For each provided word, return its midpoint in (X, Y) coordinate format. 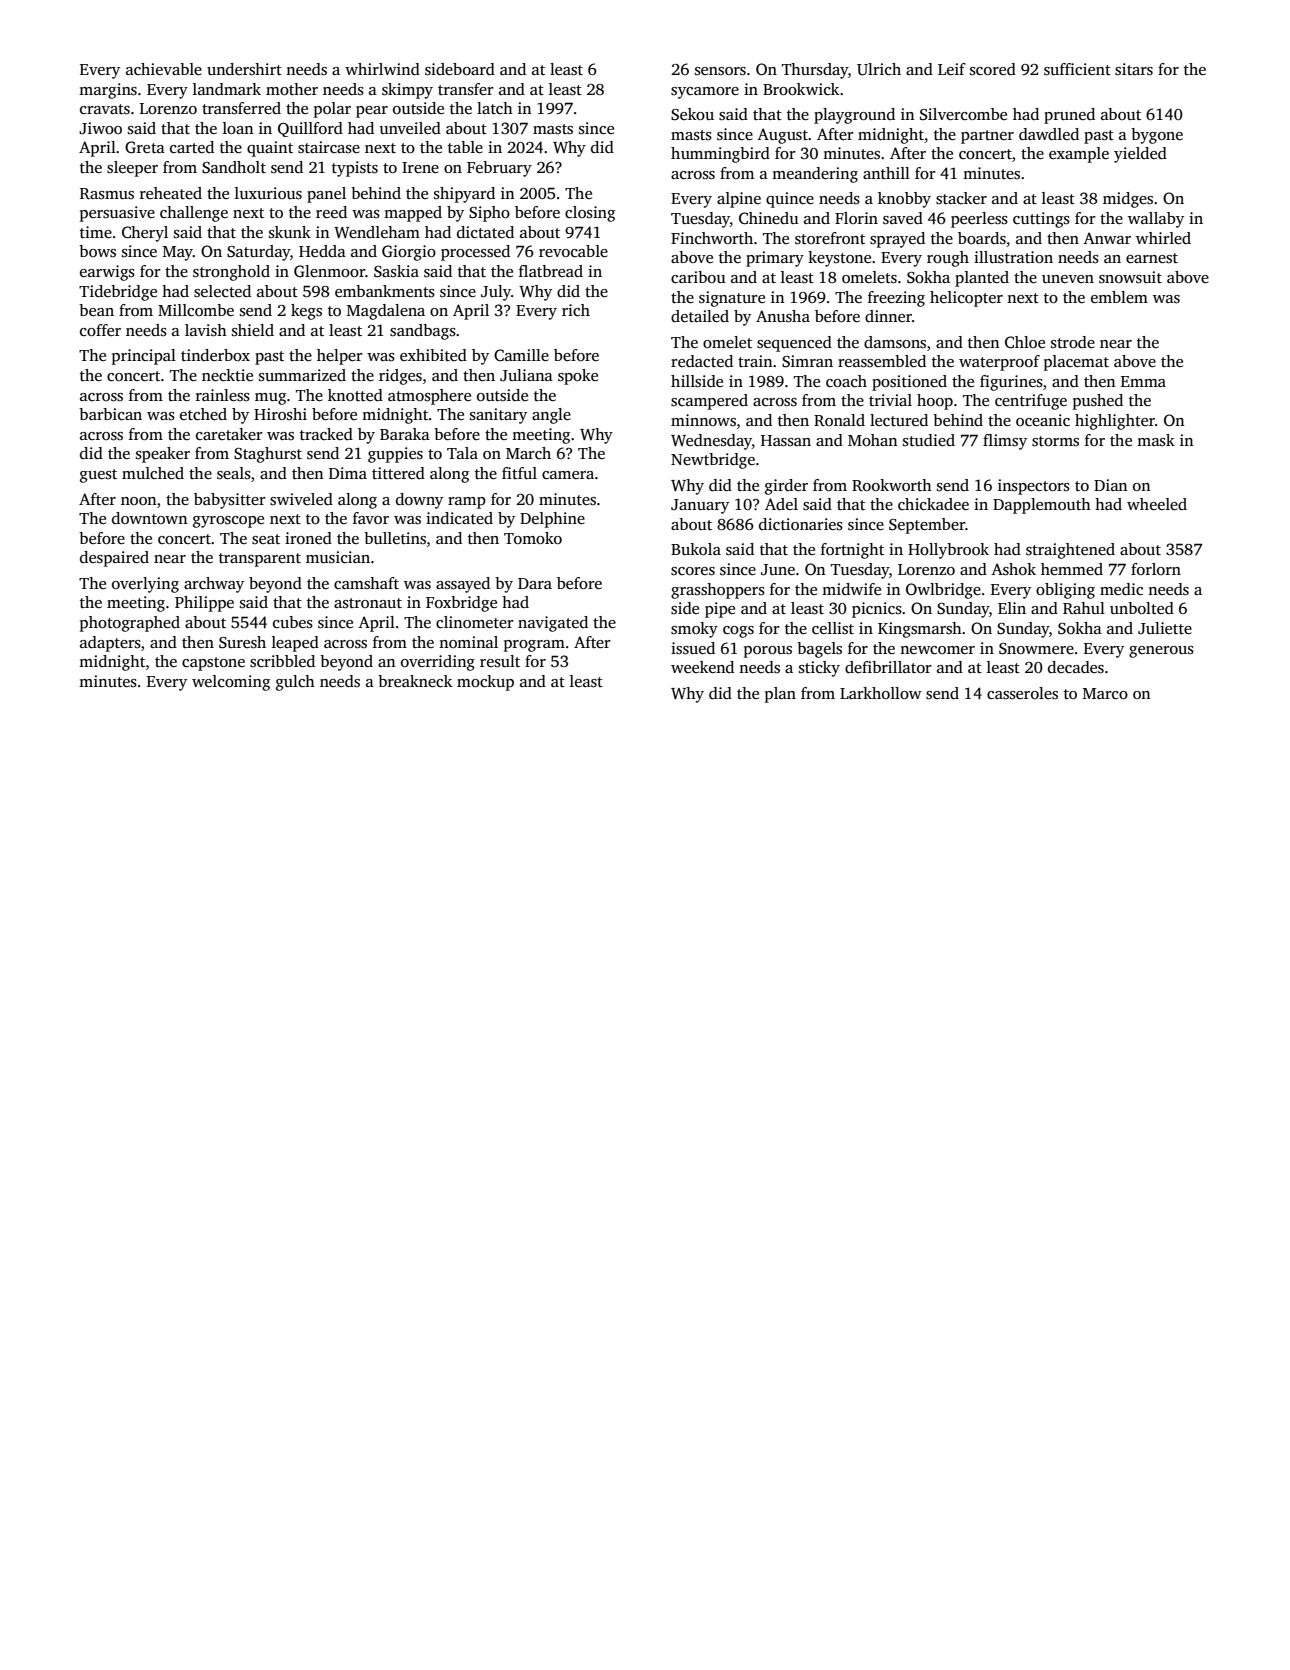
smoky (694, 630)
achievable (164, 69)
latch (495, 108)
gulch (295, 683)
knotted (355, 395)
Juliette (1165, 628)
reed (331, 212)
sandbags (423, 332)
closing (590, 214)
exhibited (433, 355)
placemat (1076, 363)
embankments (385, 291)
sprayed (897, 240)
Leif (952, 69)
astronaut (368, 603)
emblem (1119, 297)
